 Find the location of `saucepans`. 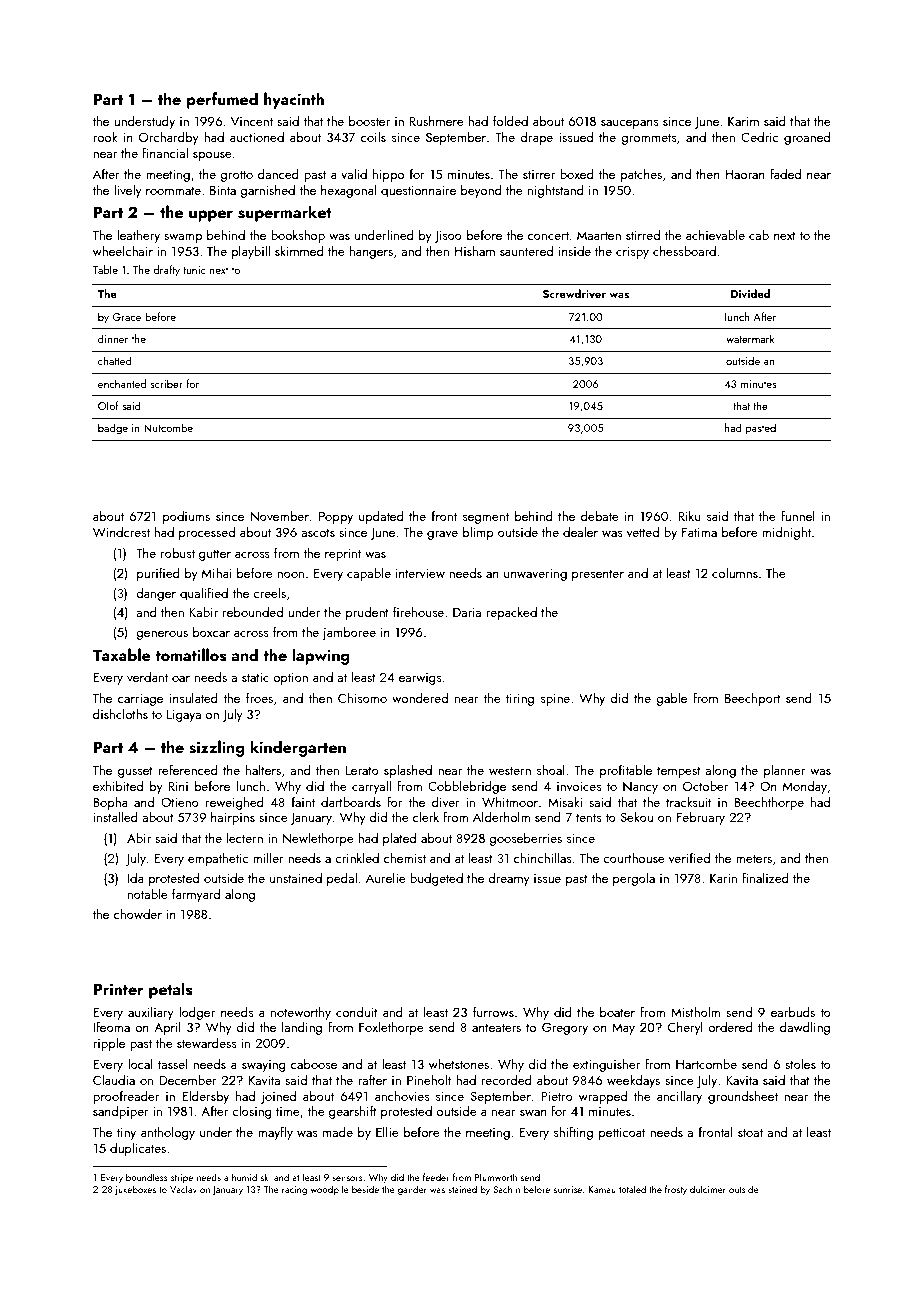

saucepans is located at coordinates (630, 124).
